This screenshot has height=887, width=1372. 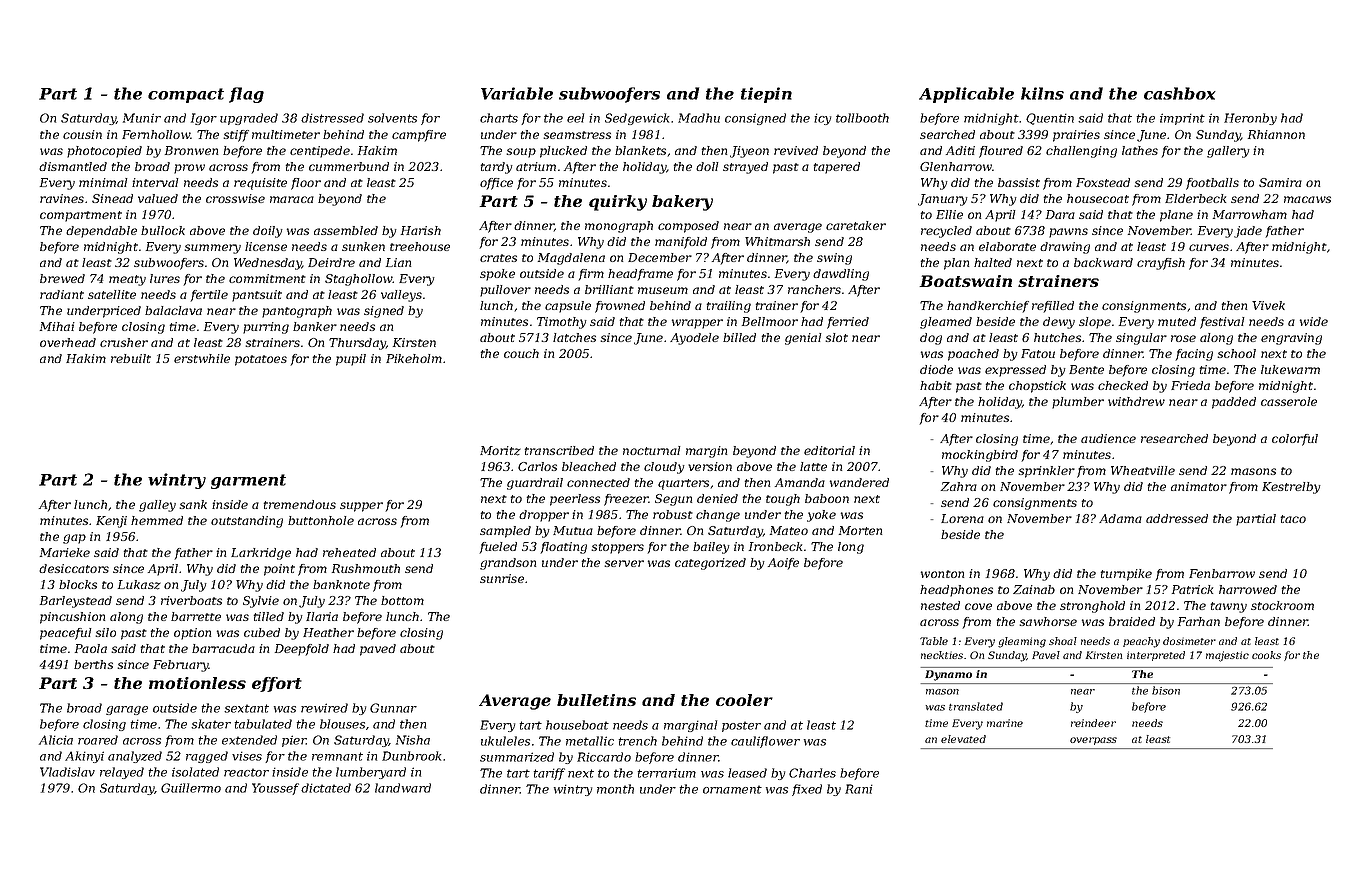 I want to click on blankets, so click(x=640, y=150).
